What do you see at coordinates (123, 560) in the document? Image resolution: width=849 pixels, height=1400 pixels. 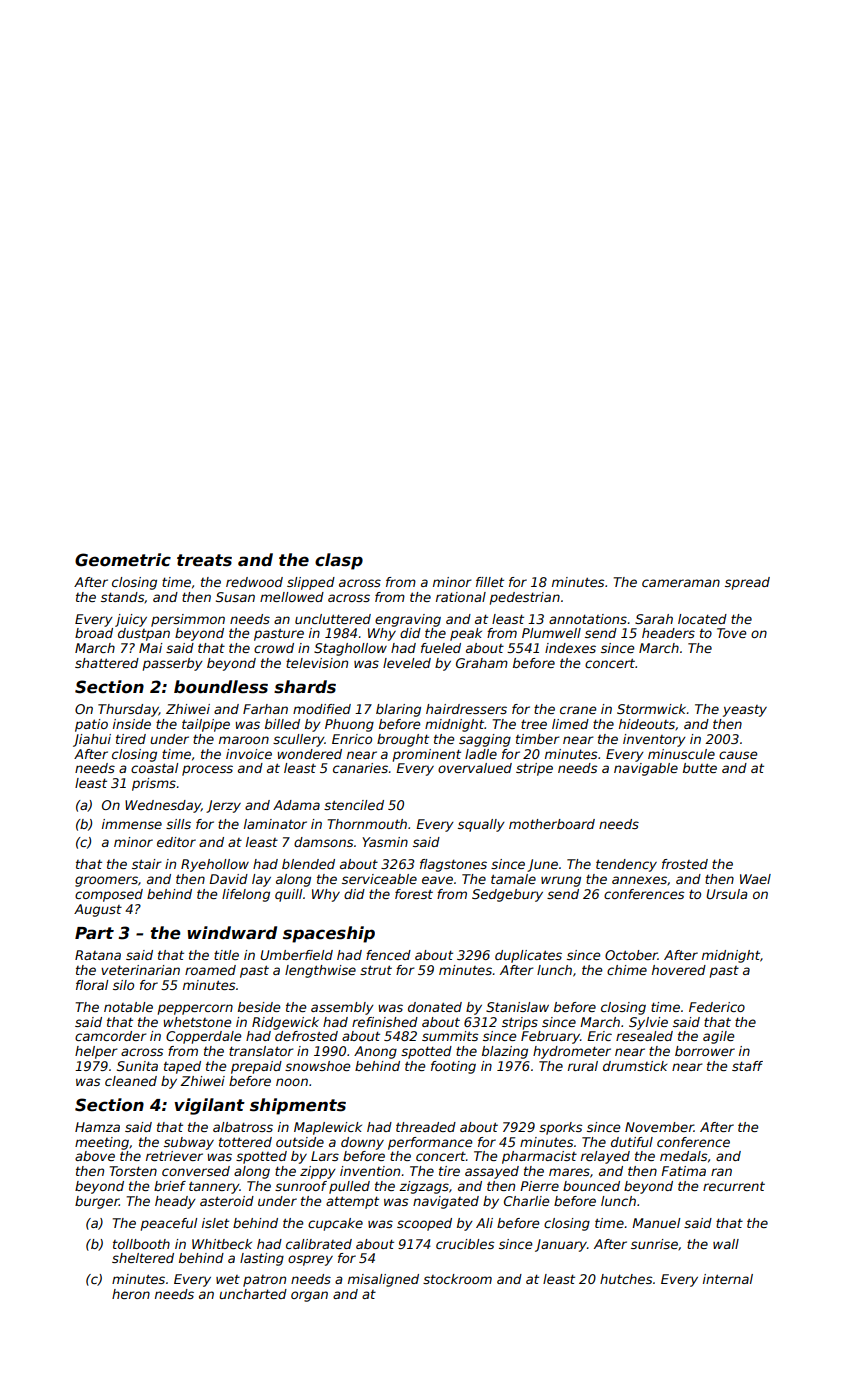 I see `Geometric` at bounding box center [123, 560].
